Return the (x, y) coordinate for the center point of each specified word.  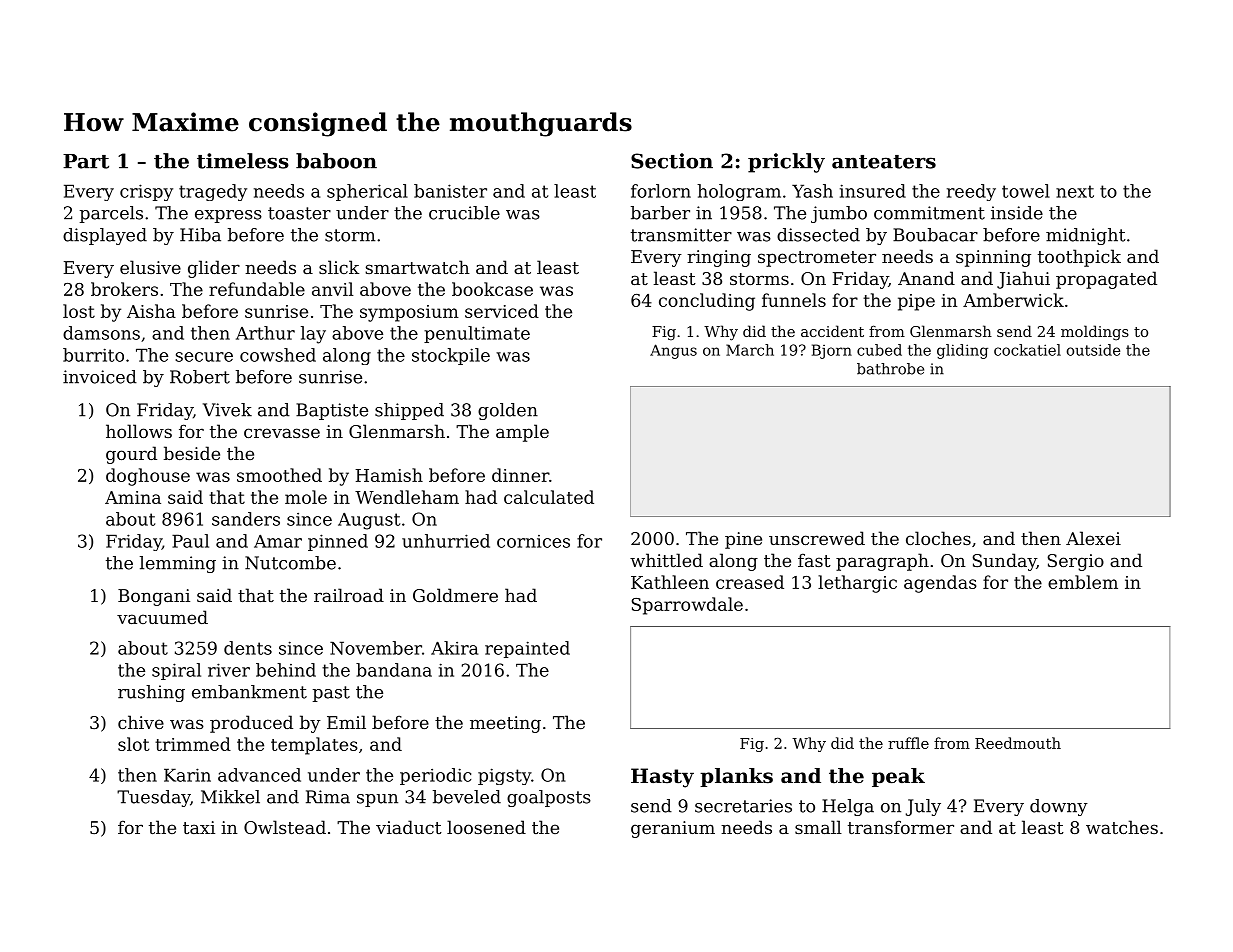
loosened (486, 827)
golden (508, 411)
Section (672, 161)
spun (377, 800)
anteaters (884, 162)
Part (86, 161)
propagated (1106, 280)
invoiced (100, 377)
